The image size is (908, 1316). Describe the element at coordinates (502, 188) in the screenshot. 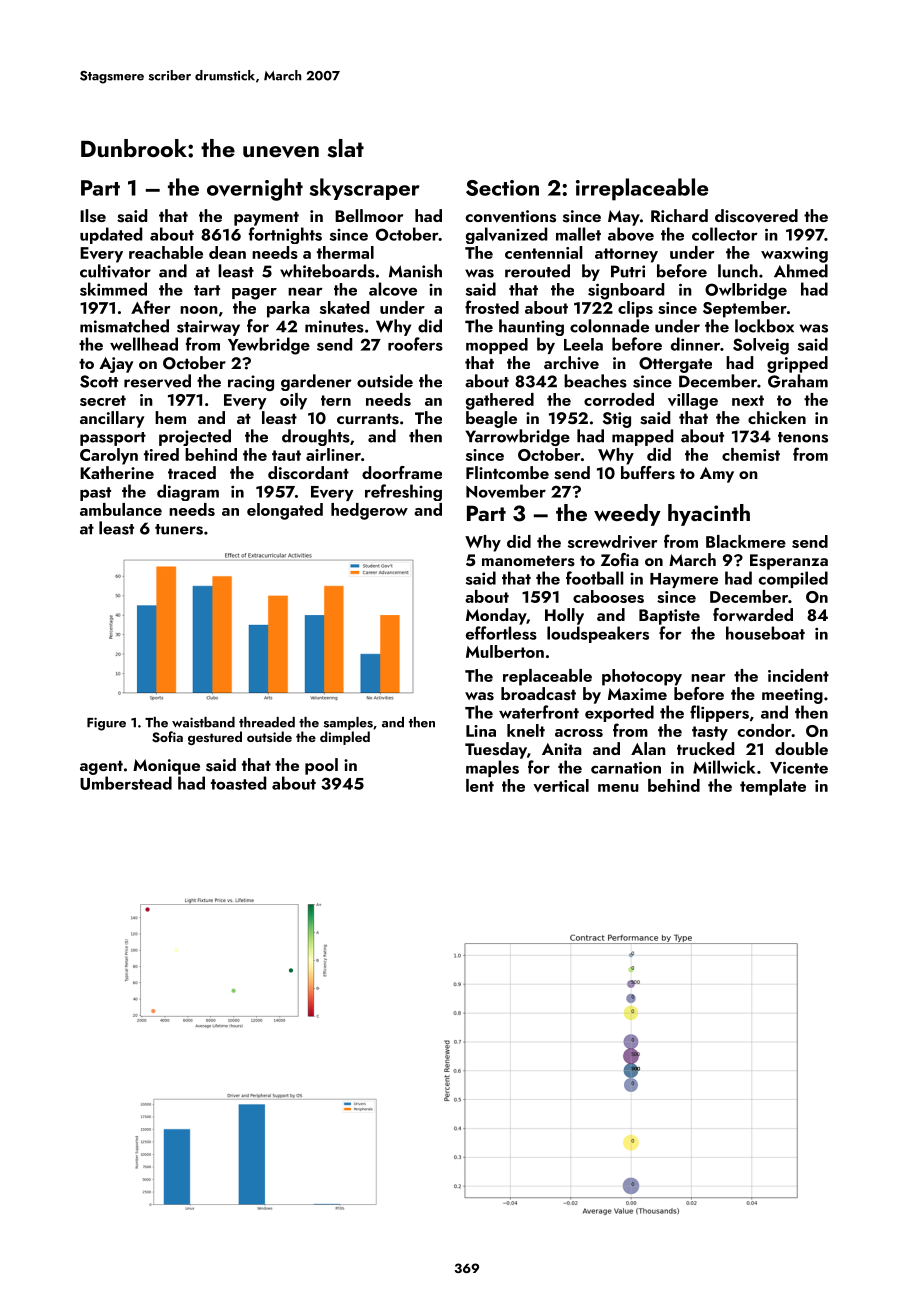

I see `Section` at that location.
